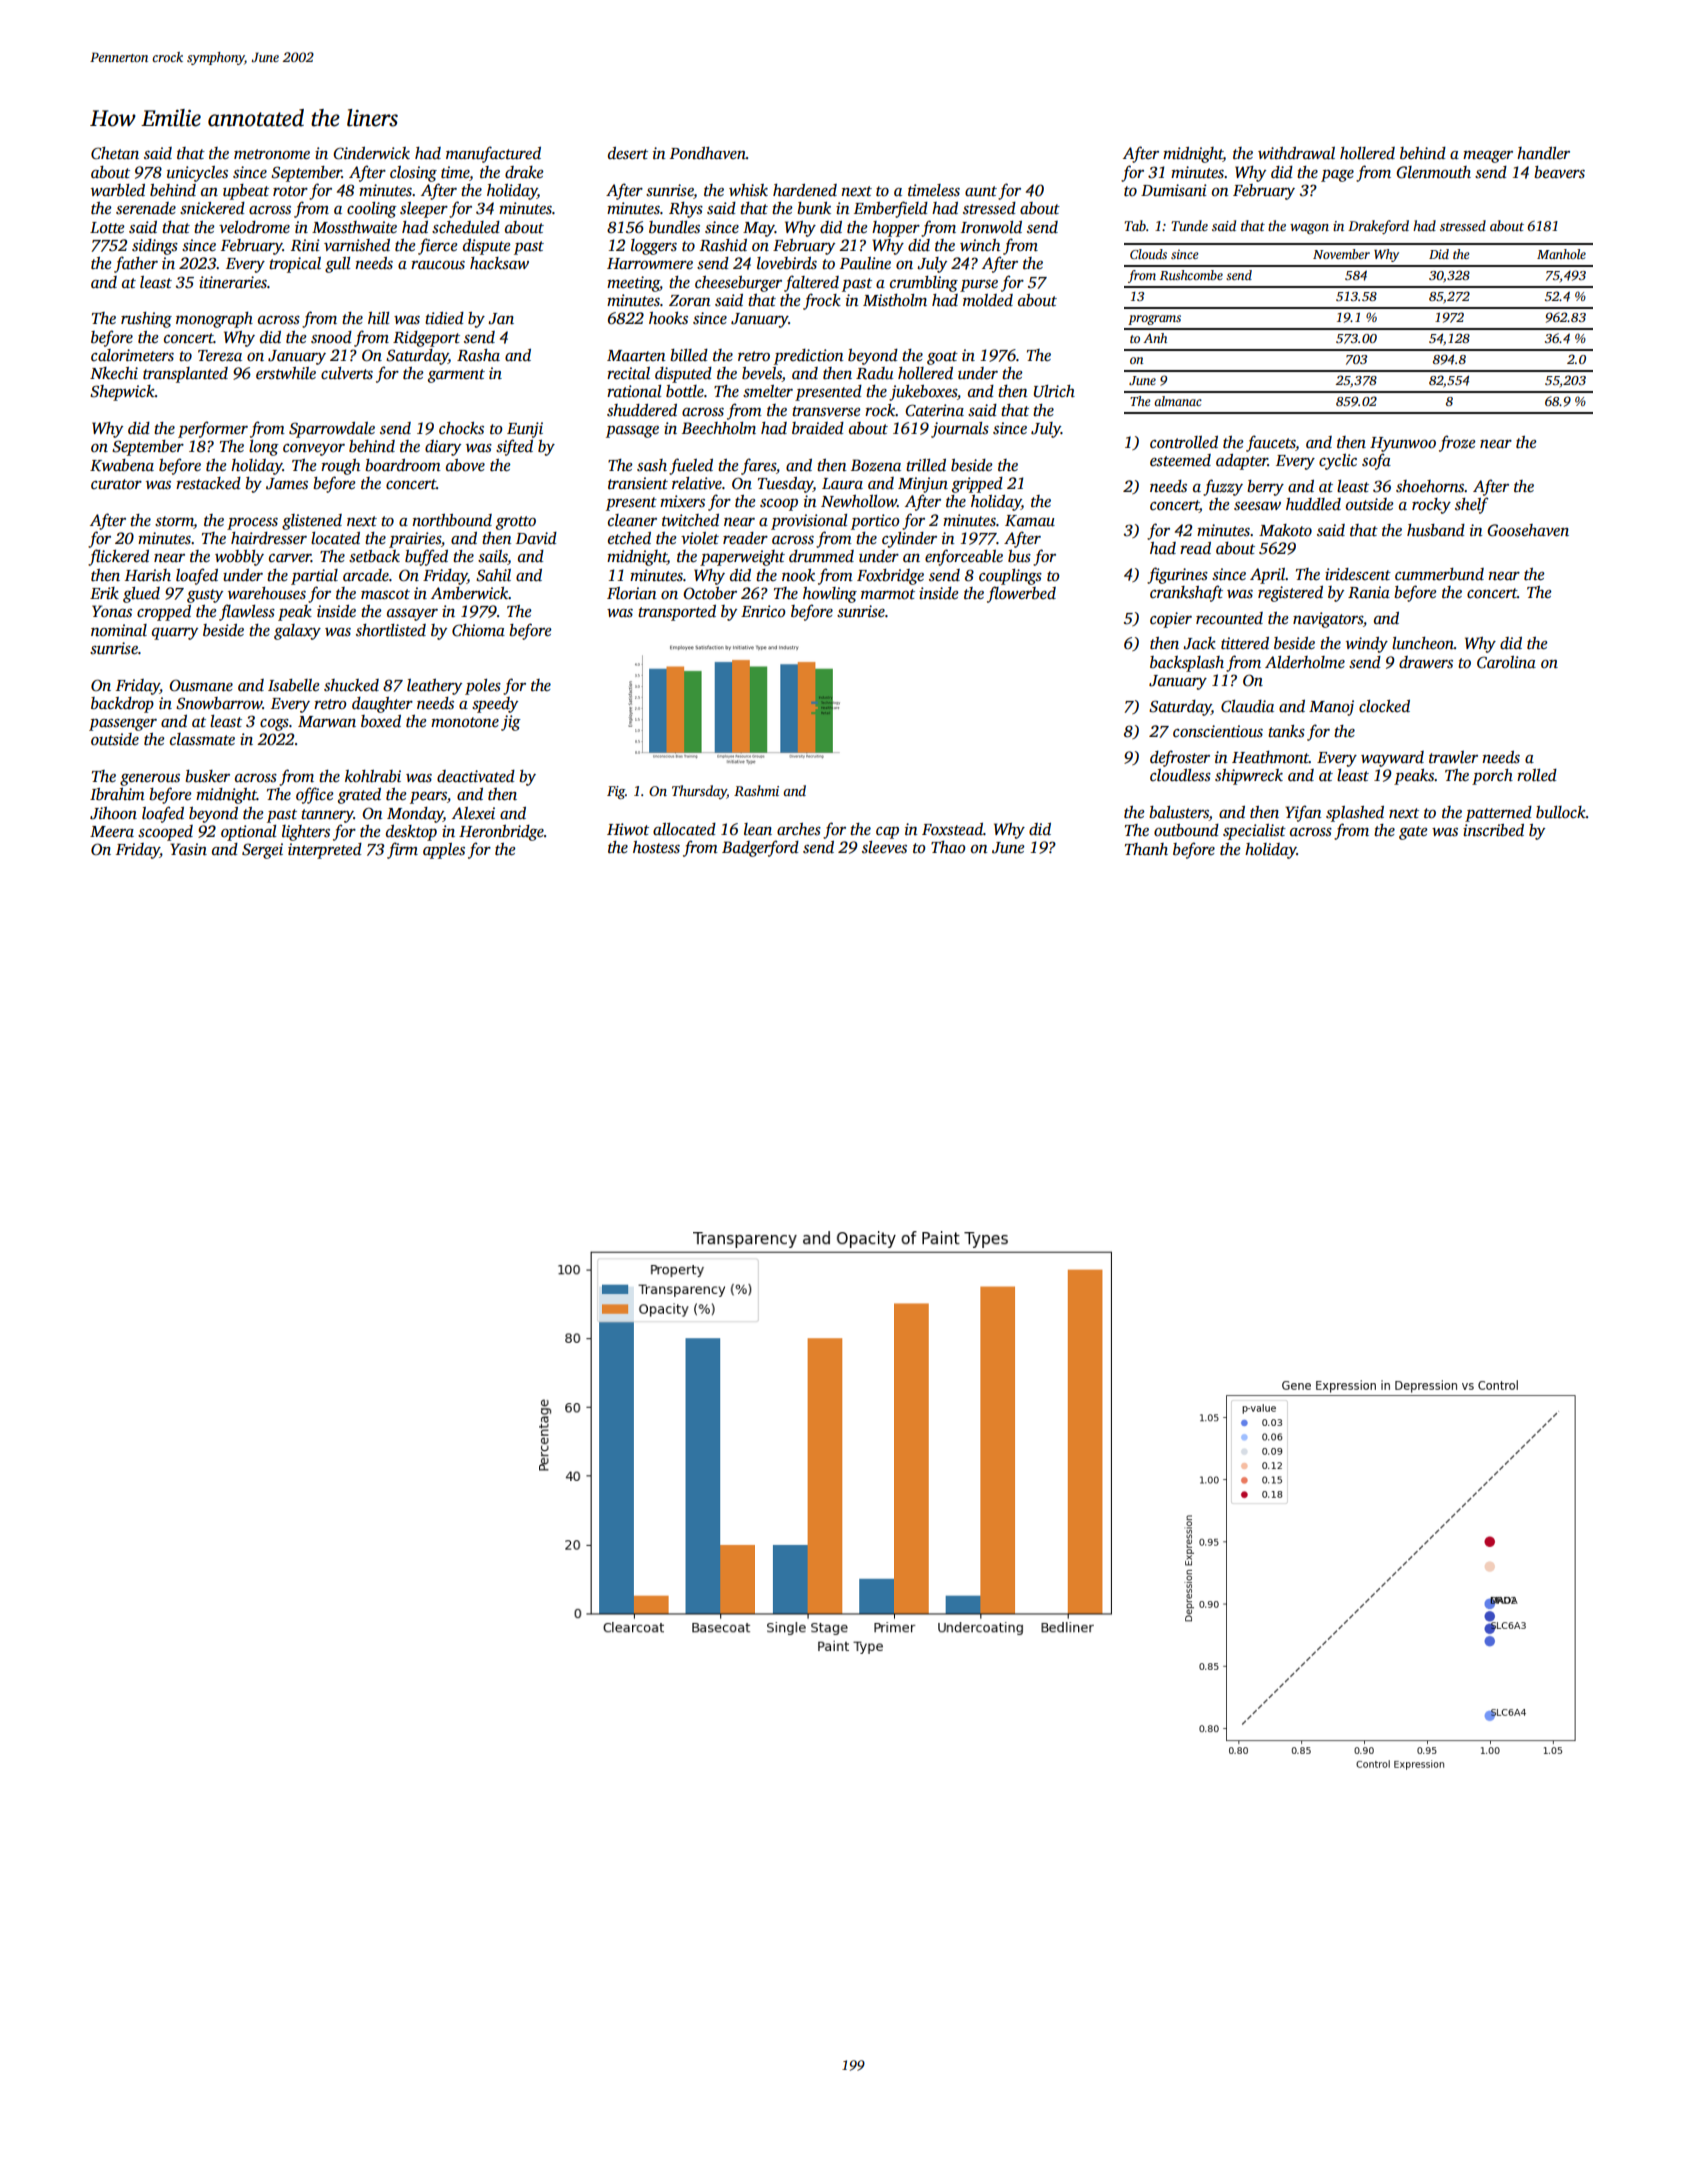 Image resolution: width=1683 pixels, height=2178 pixels. I want to click on portico, so click(875, 522).
